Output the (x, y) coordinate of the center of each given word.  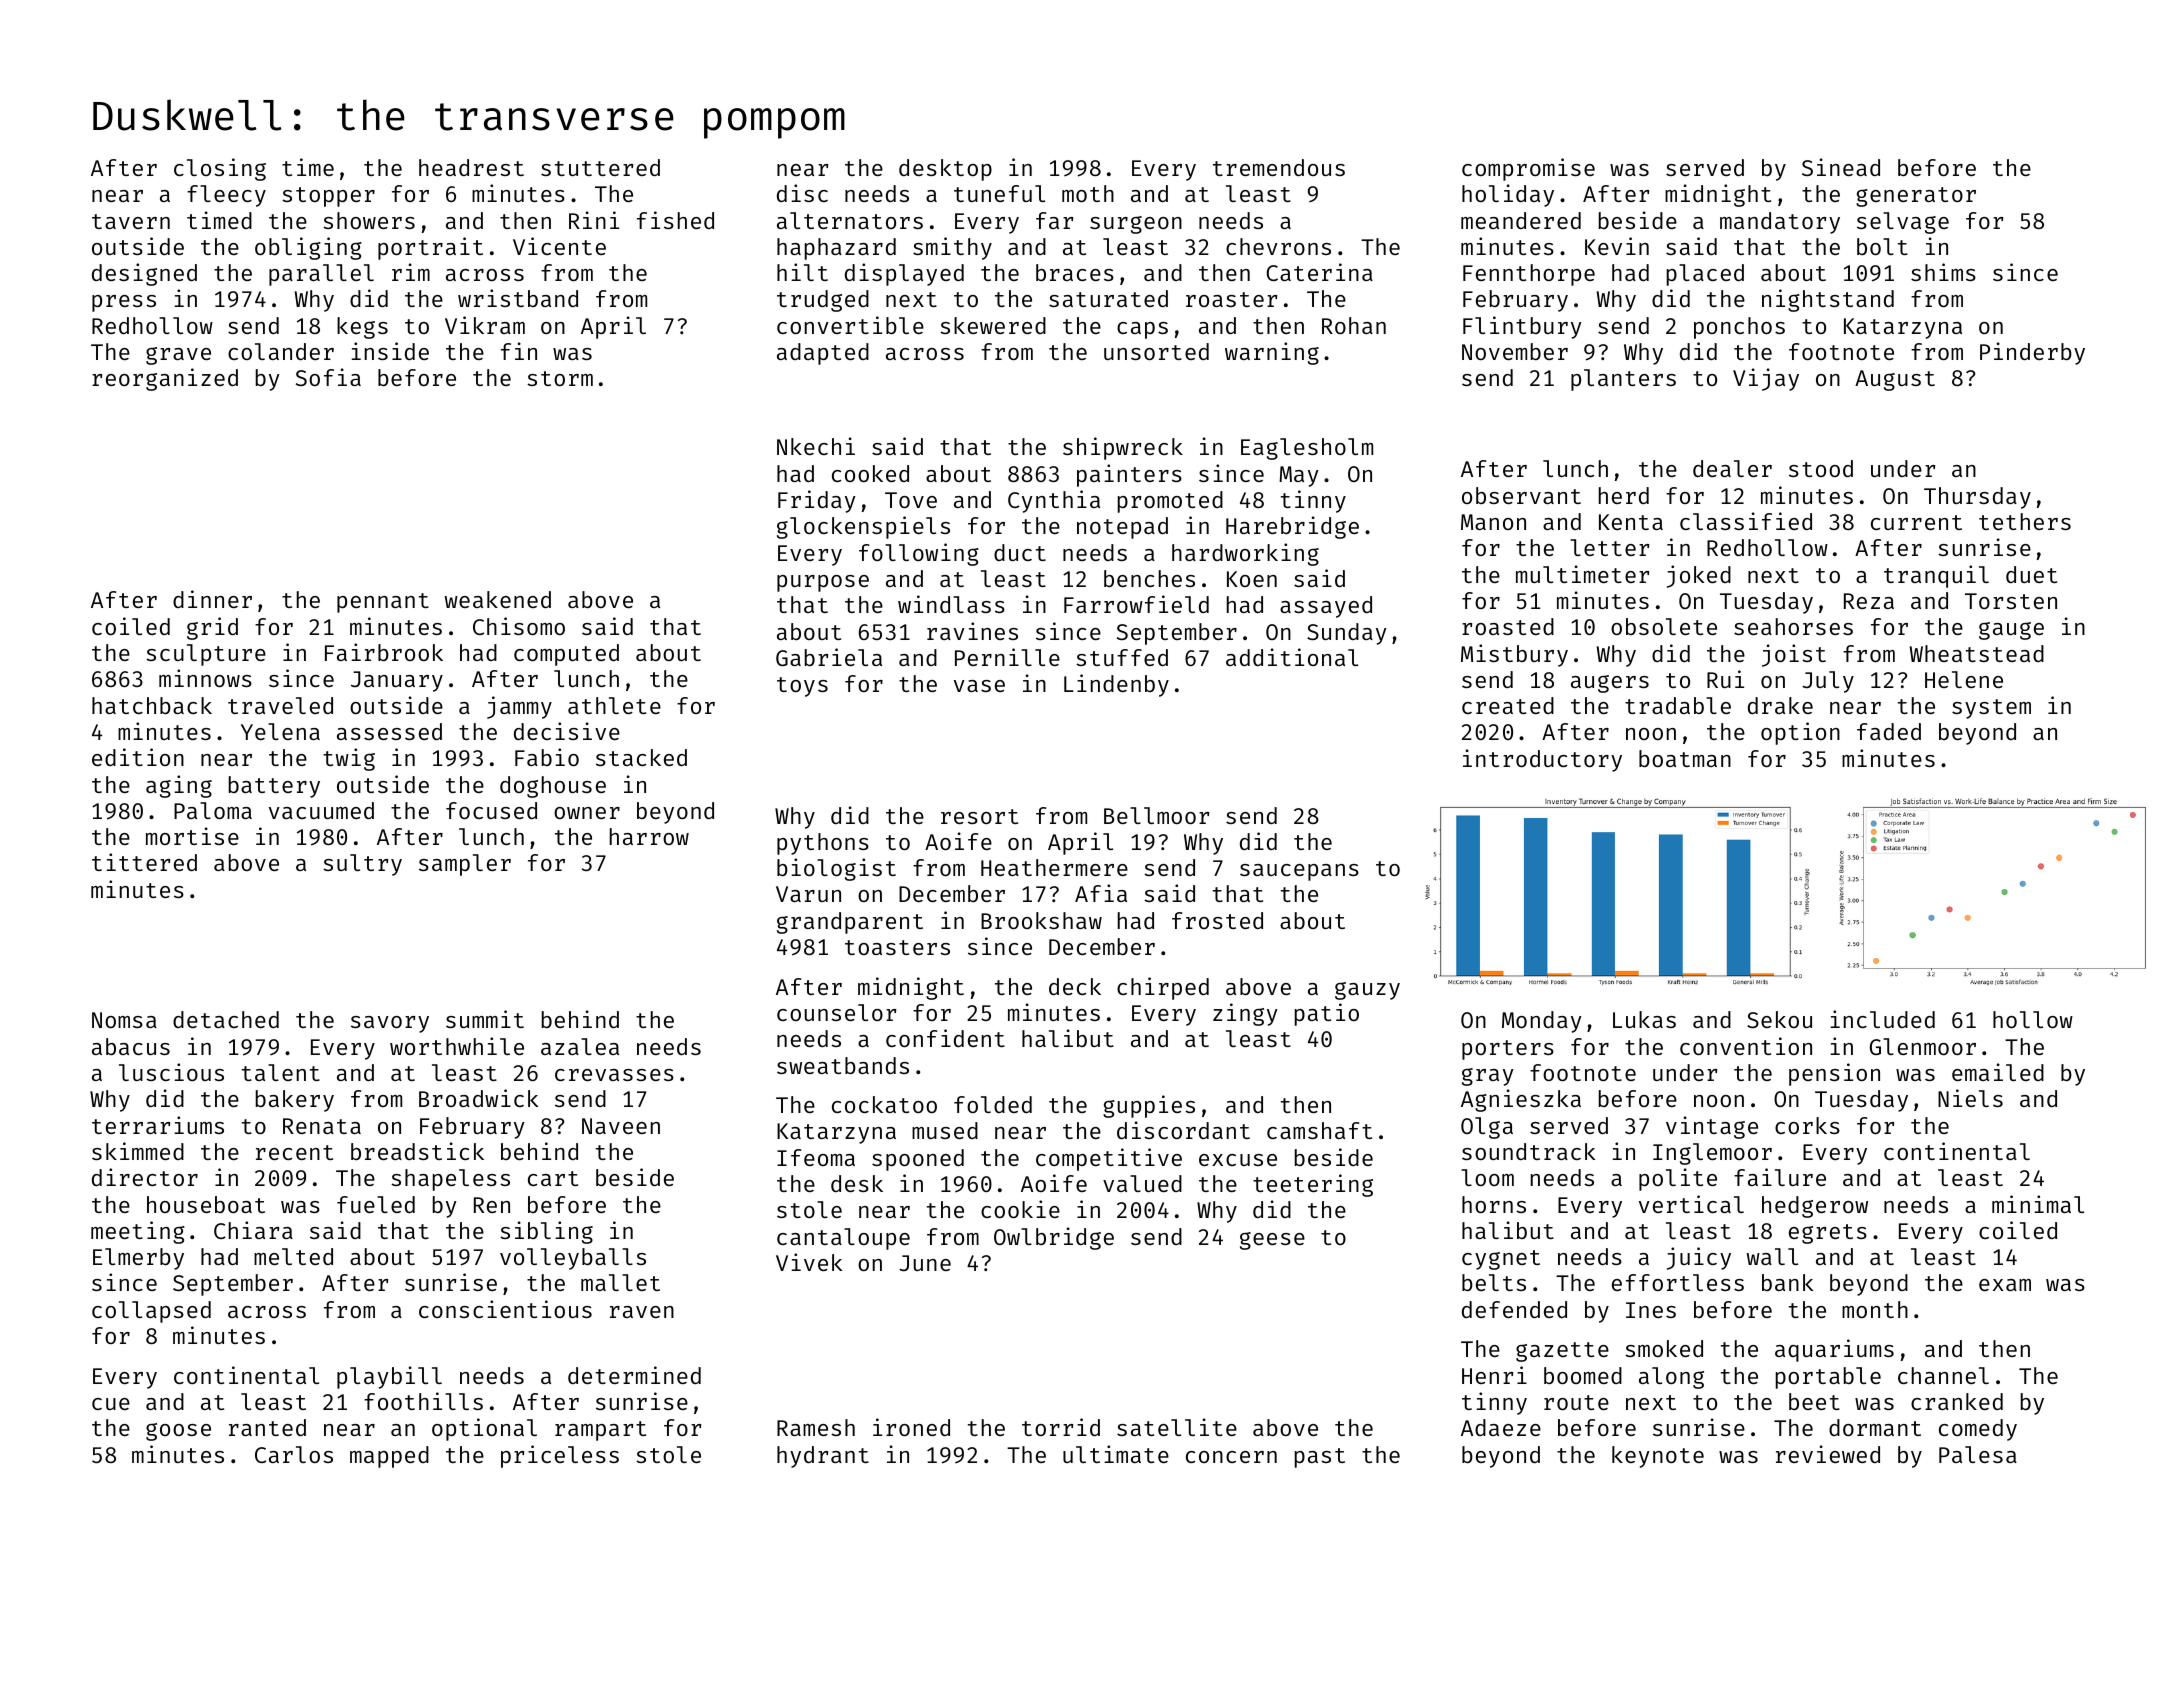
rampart (600, 1431)
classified (1746, 521)
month (1875, 1309)
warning (1272, 353)
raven (642, 1312)
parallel (321, 275)
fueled (376, 1204)
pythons (823, 844)
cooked (870, 473)
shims (1943, 272)
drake (1780, 705)
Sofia (328, 377)
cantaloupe (843, 1239)
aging (179, 786)
